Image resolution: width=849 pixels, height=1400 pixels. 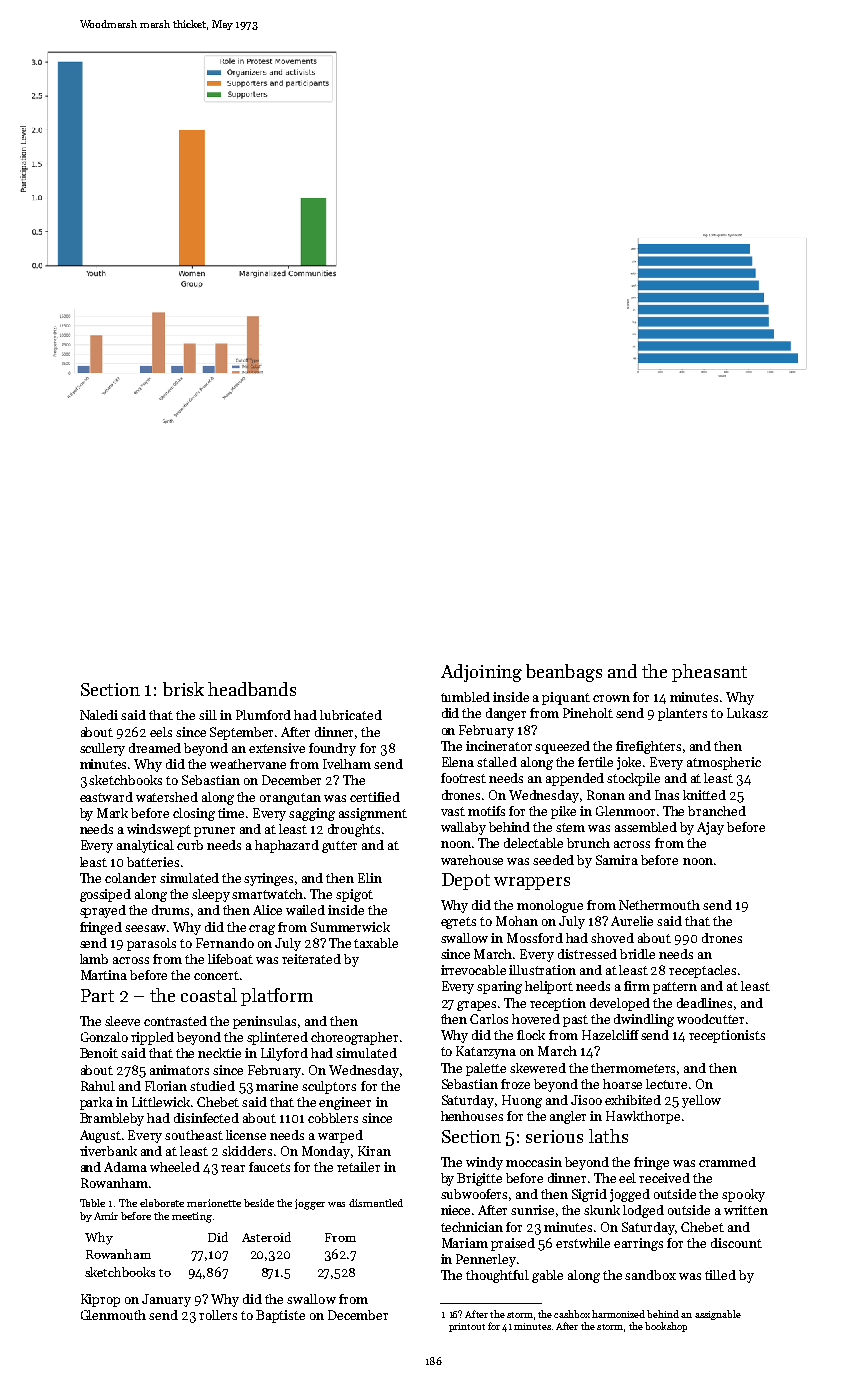 I want to click on Naledi, so click(x=99, y=715).
